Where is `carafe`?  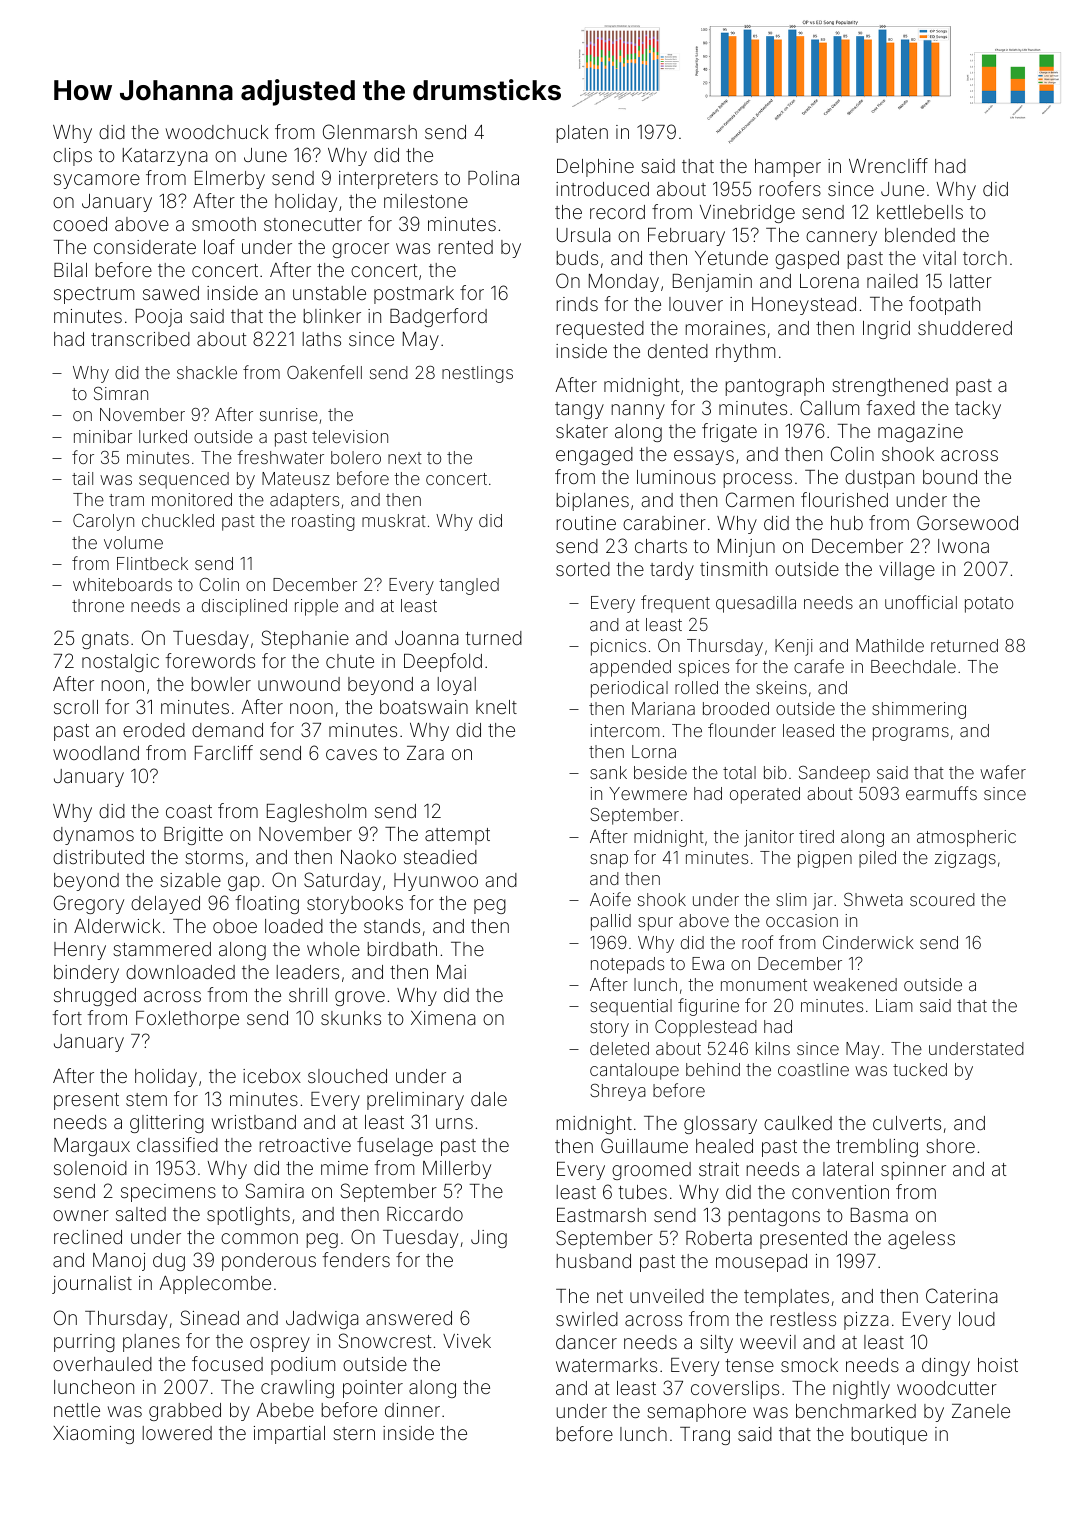
carafe is located at coordinates (819, 666).
